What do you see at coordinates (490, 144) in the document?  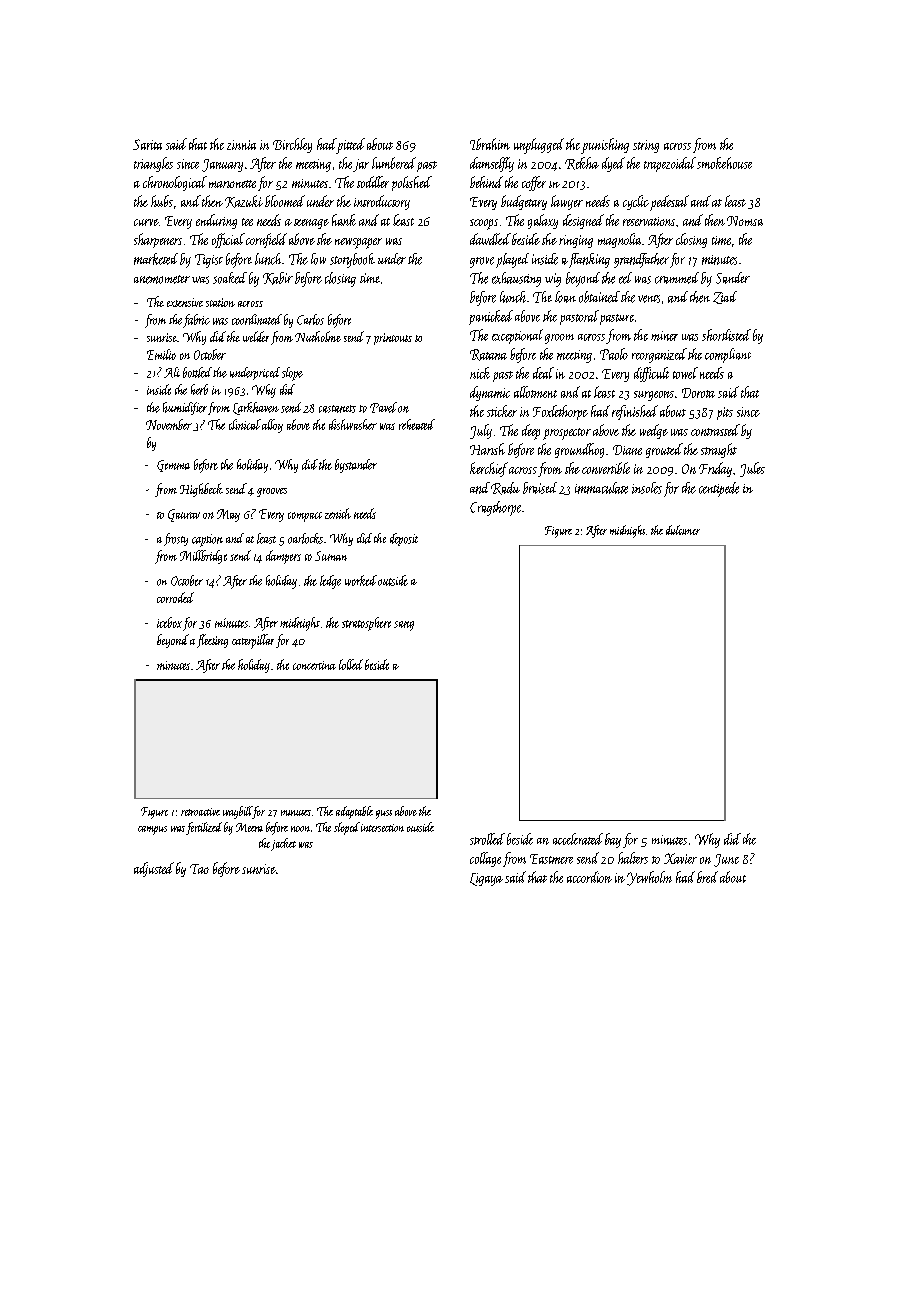 I see `Ibrahim` at bounding box center [490, 144].
